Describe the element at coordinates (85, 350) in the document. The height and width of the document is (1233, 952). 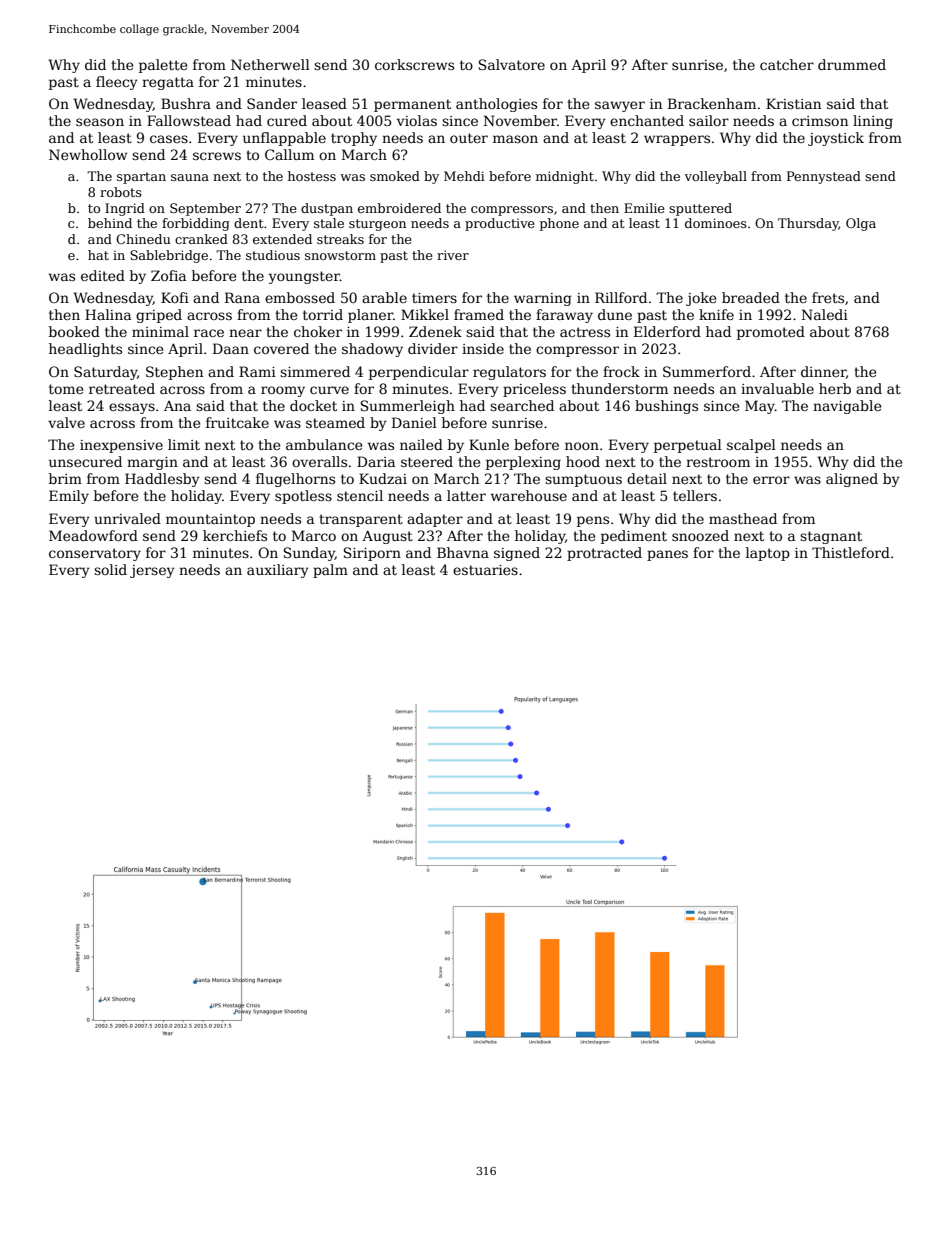
I see `headlights` at that location.
